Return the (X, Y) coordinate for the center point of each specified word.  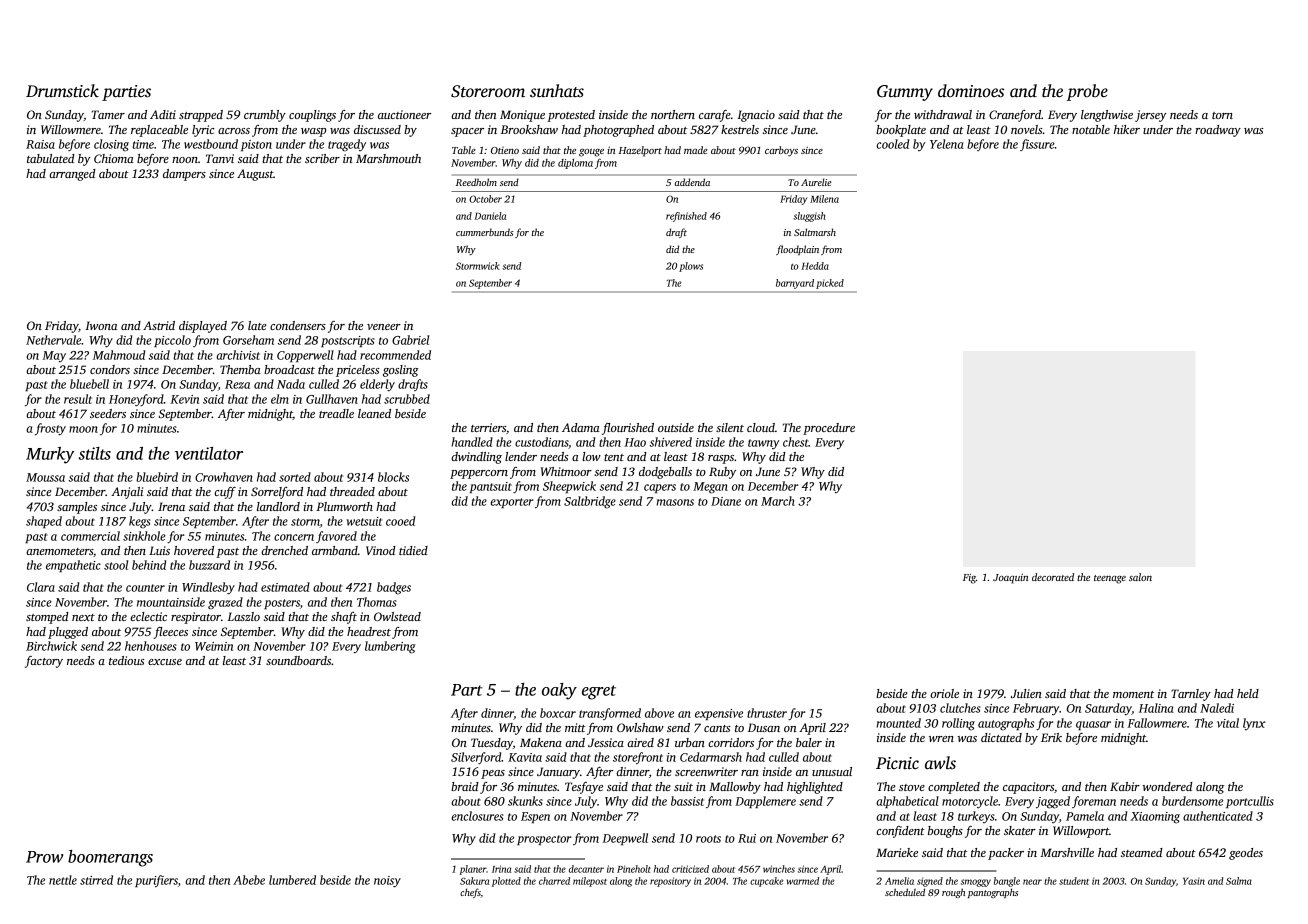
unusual (832, 771)
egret (599, 692)
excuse (165, 662)
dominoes (971, 91)
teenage (1110, 579)
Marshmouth (388, 158)
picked (830, 284)
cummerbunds (484, 232)
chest (796, 442)
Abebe (249, 880)
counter (145, 588)
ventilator (209, 453)
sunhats (557, 91)
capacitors (1028, 788)
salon (1140, 577)
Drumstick (62, 91)
